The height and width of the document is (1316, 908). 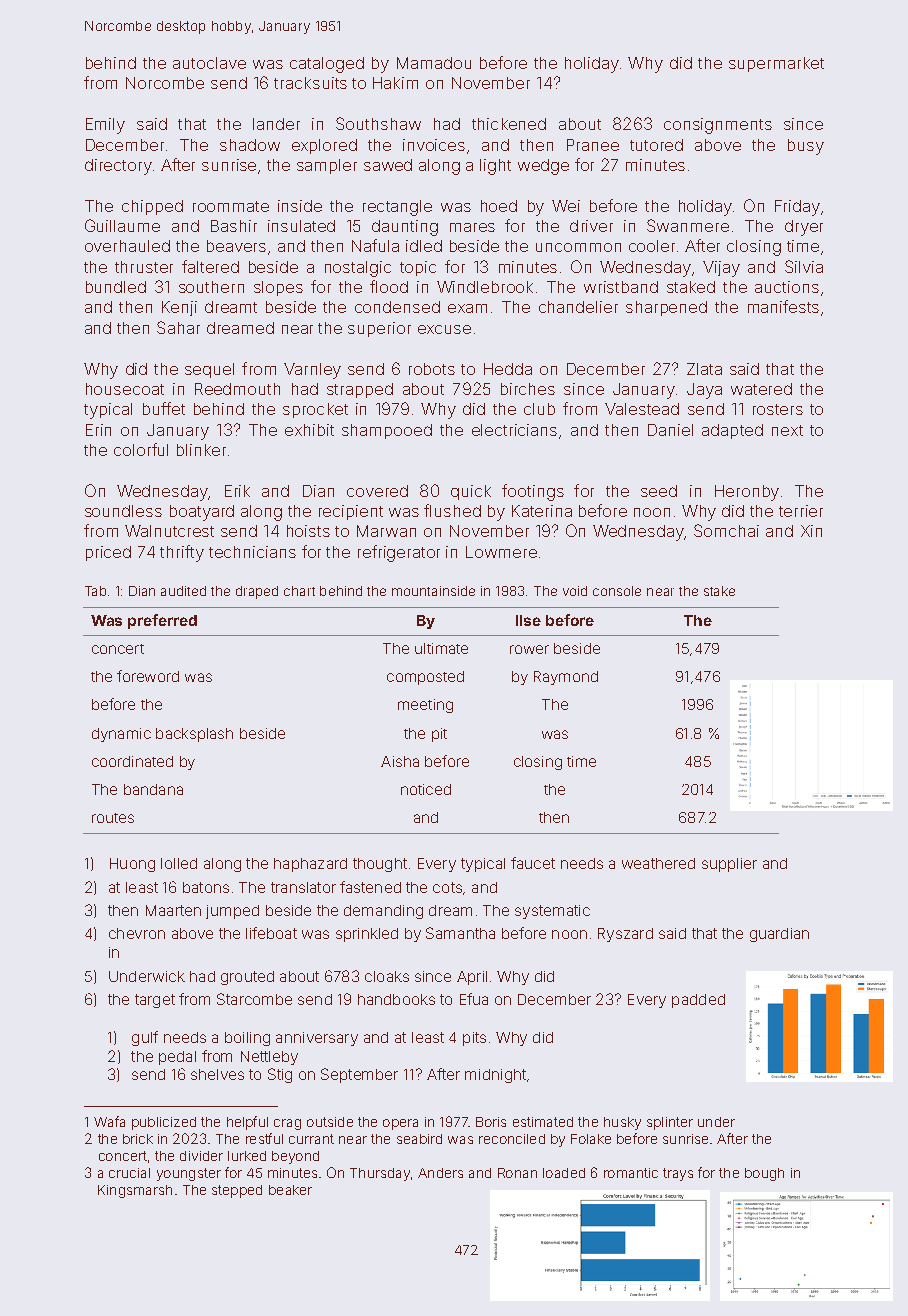 I want to click on consignments, so click(x=718, y=126).
